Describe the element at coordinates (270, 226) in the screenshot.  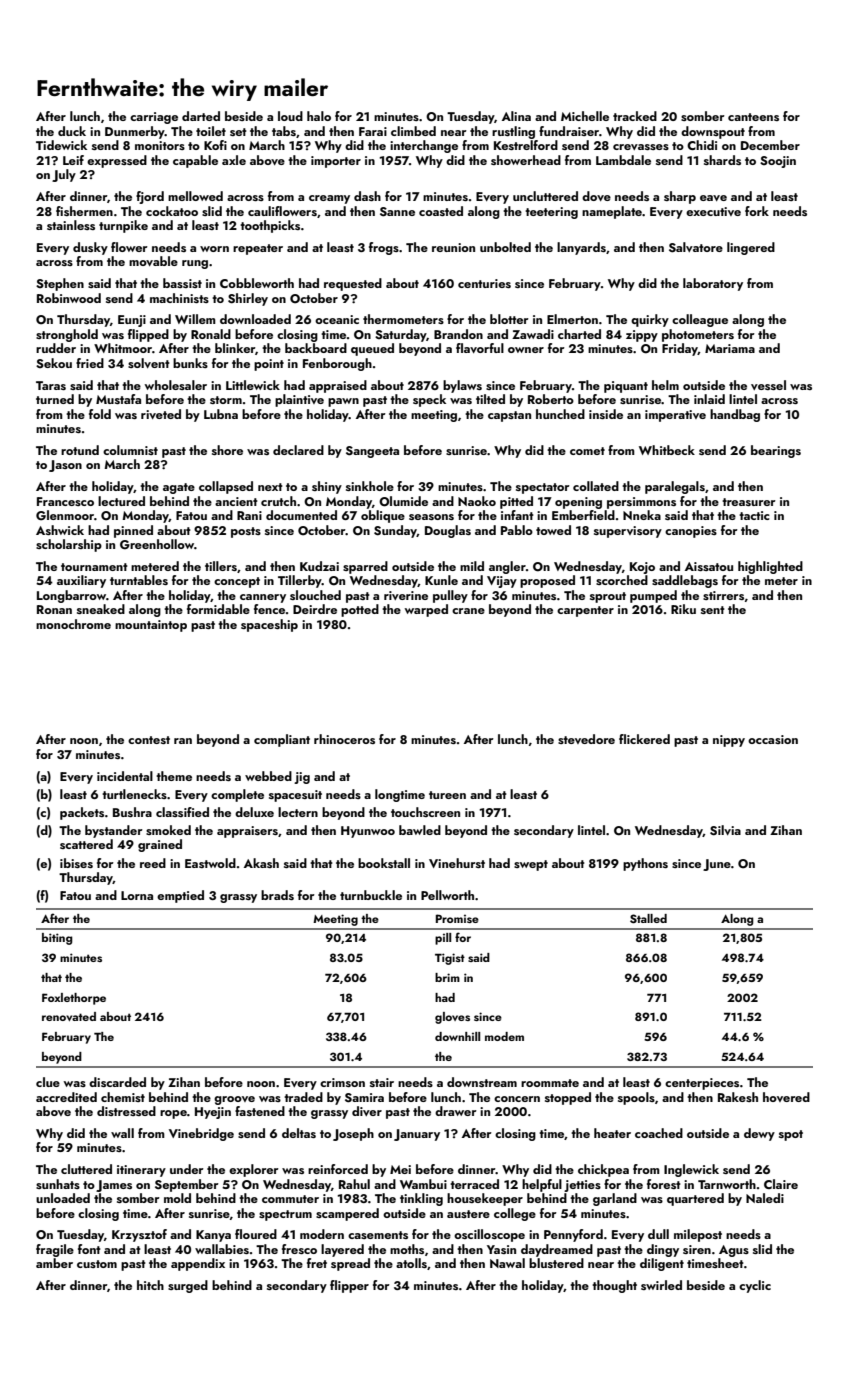
I see `toothpicks` at that location.
